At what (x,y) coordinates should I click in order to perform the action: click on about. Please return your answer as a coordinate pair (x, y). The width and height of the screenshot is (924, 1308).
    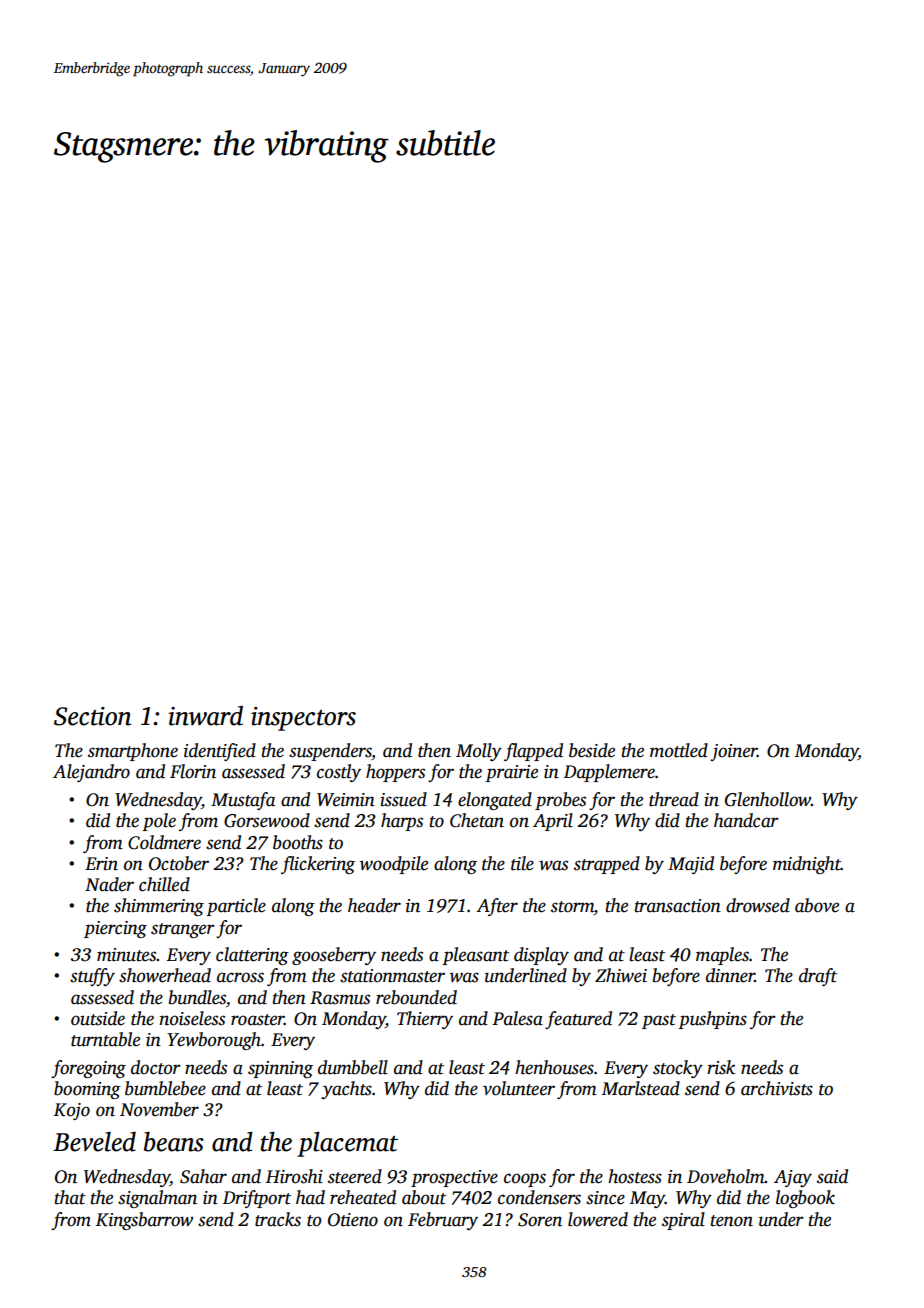
    Looking at the image, I should click on (424, 1197).
